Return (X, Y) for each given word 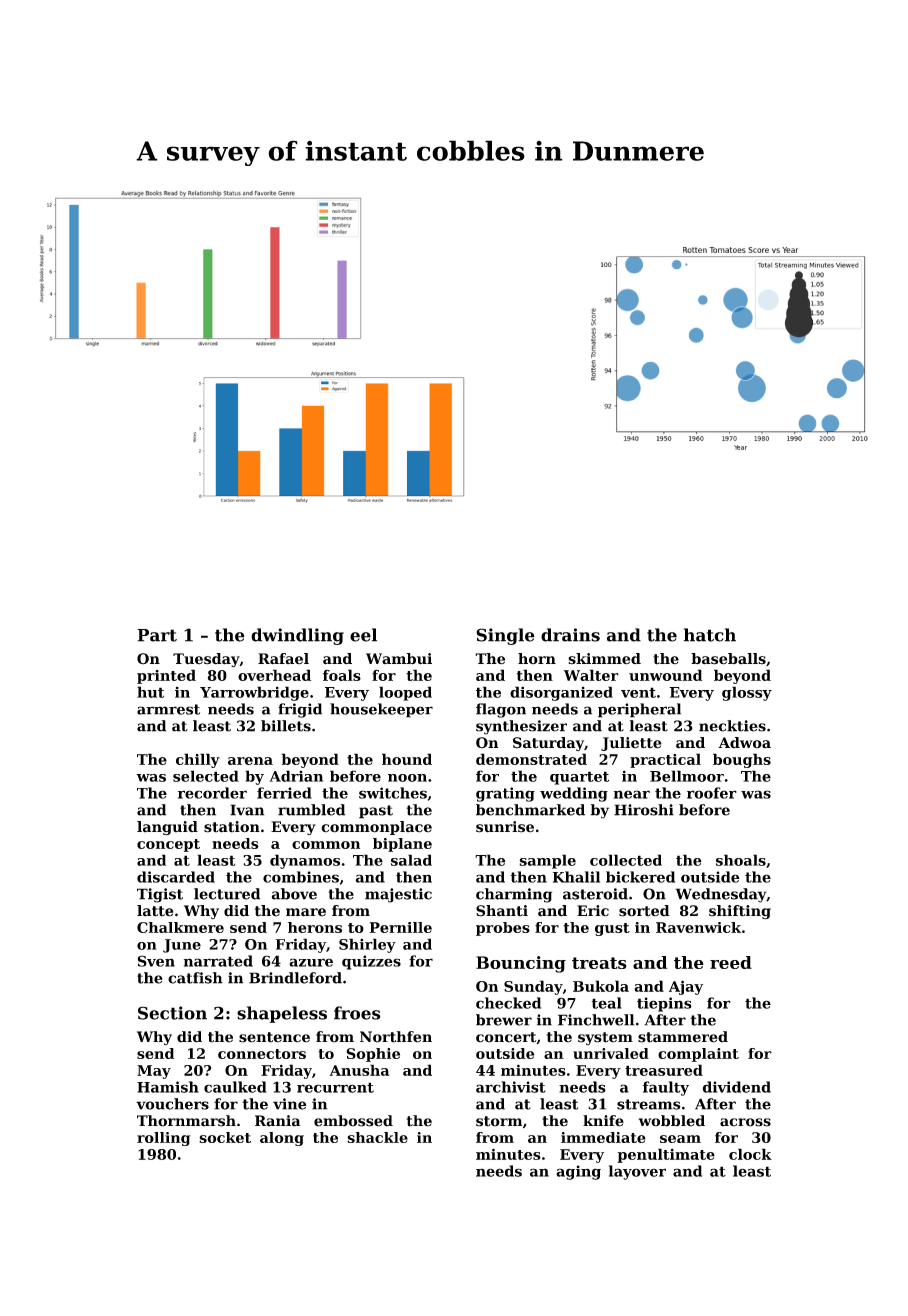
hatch (710, 635)
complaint (698, 1055)
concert (506, 1037)
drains (570, 635)
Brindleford (295, 978)
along (282, 1139)
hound (407, 759)
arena (250, 761)
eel (363, 635)
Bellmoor (687, 776)
